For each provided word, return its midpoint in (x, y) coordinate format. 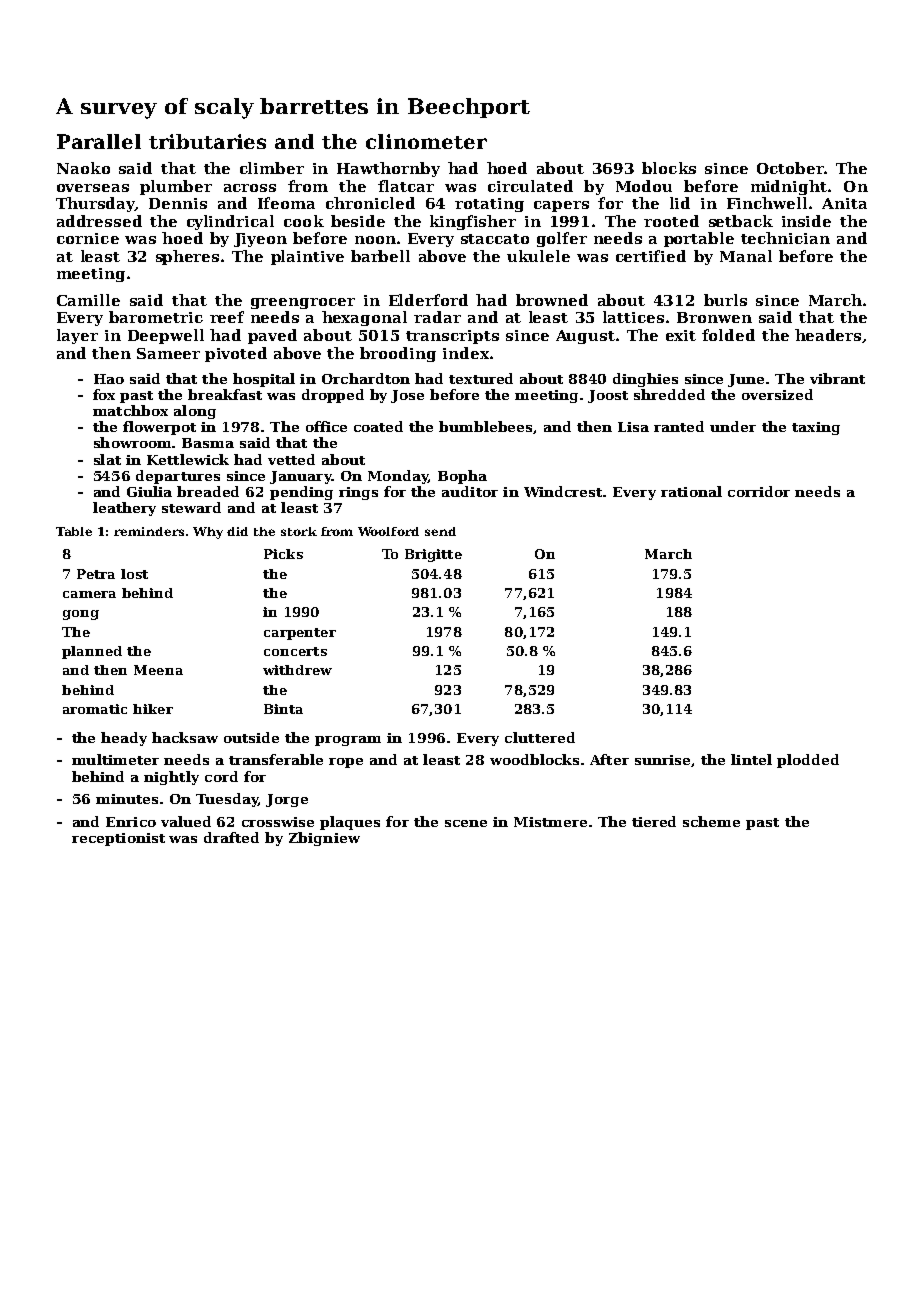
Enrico (131, 822)
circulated (530, 186)
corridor (759, 491)
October (790, 168)
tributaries (207, 141)
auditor (470, 491)
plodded (808, 761)
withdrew (297, 670)
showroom (133, 442)
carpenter (300, 634)
